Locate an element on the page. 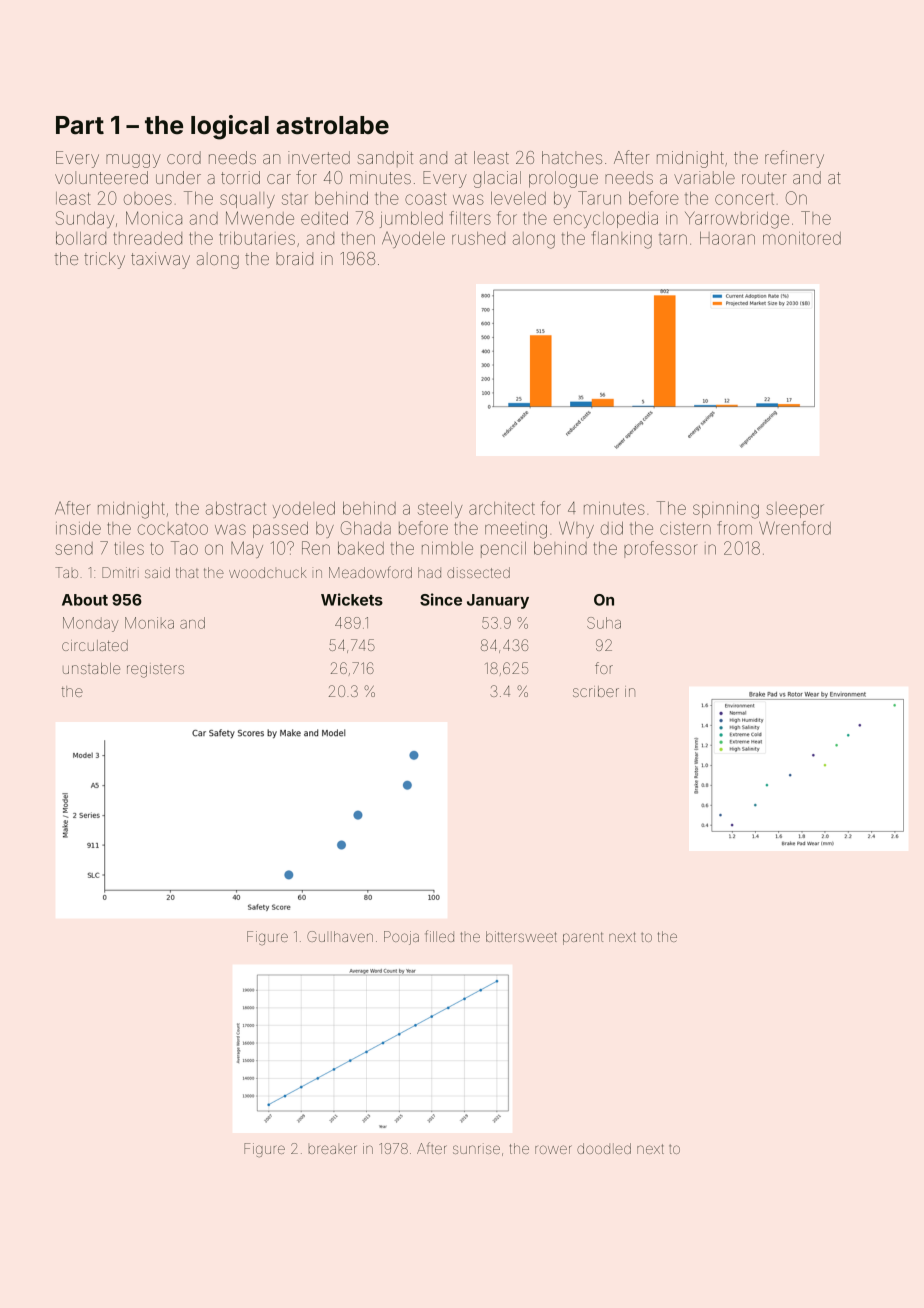  Gullhaven is located at coordinates (340, 936).
